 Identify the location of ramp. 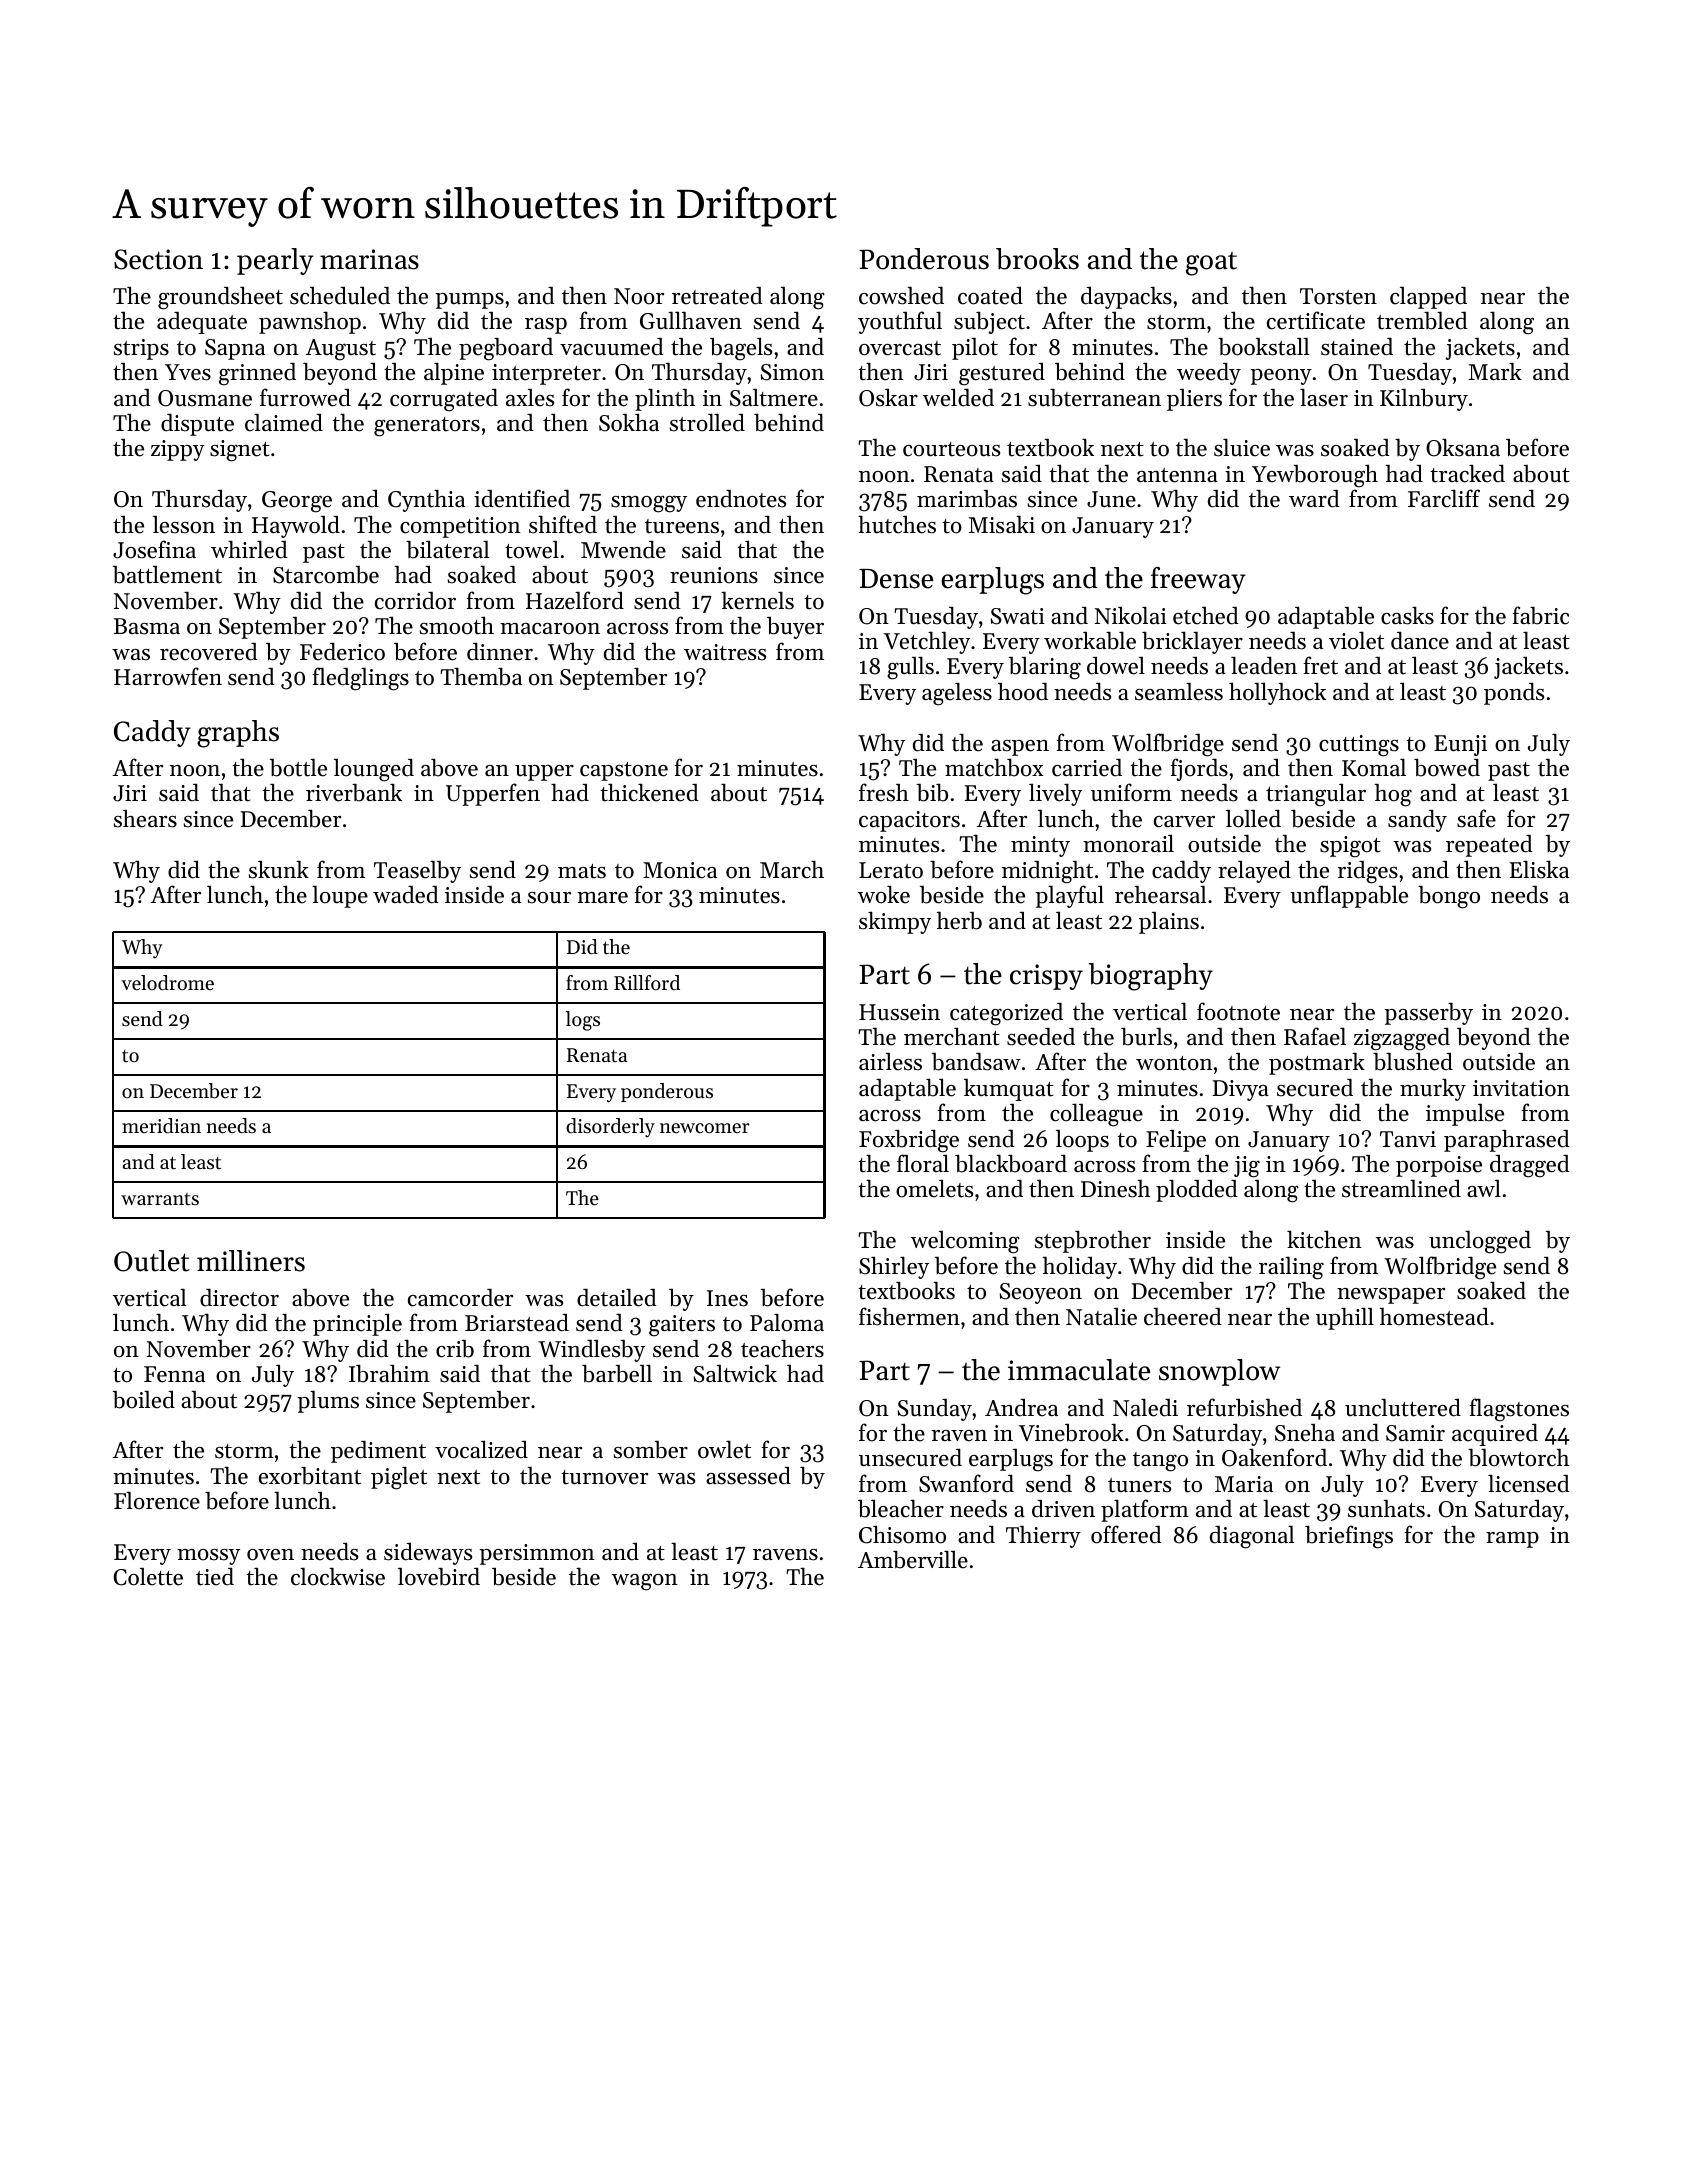
(1512, 1540).
